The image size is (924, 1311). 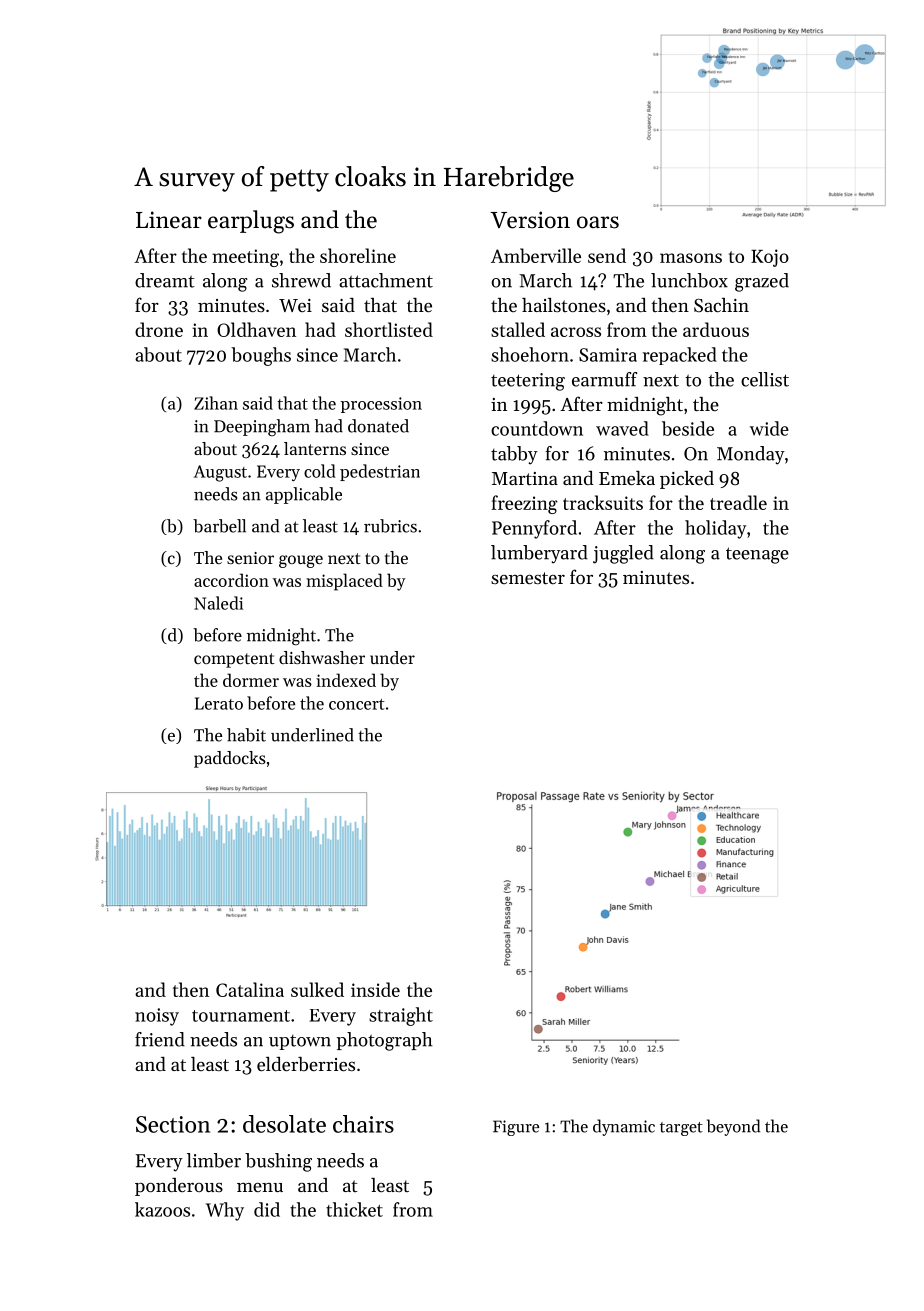 What do you see at coordinates (354, 1209) in the document?
I see `thicket` at bounding box center [354, 1209].
